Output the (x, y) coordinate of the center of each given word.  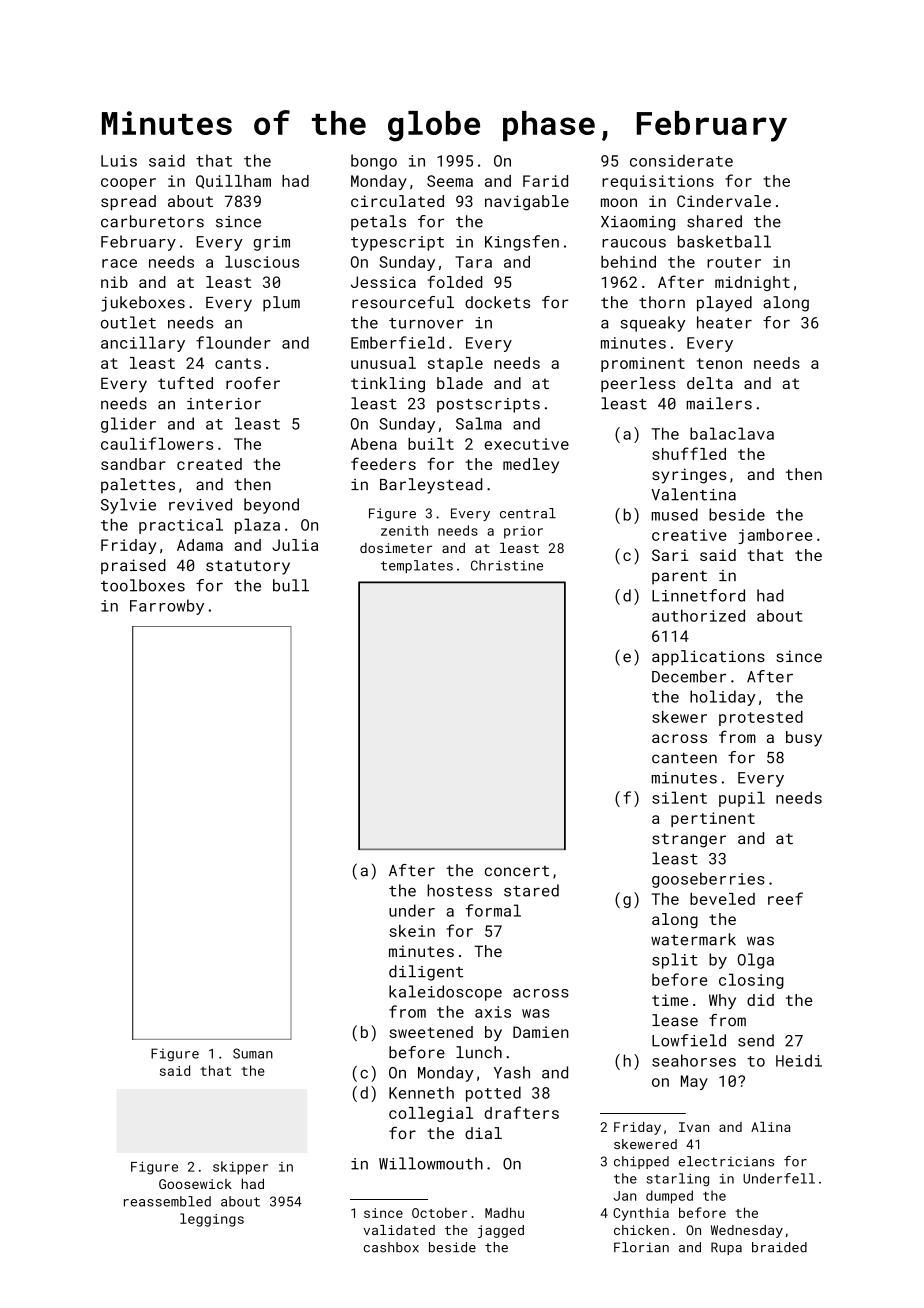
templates (417, 566)
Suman (253, 1053)
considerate (681, 160)
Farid (545, 181)
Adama (200, 545)
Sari (670, 555)
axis (493, 1012)
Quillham (233, 182)
